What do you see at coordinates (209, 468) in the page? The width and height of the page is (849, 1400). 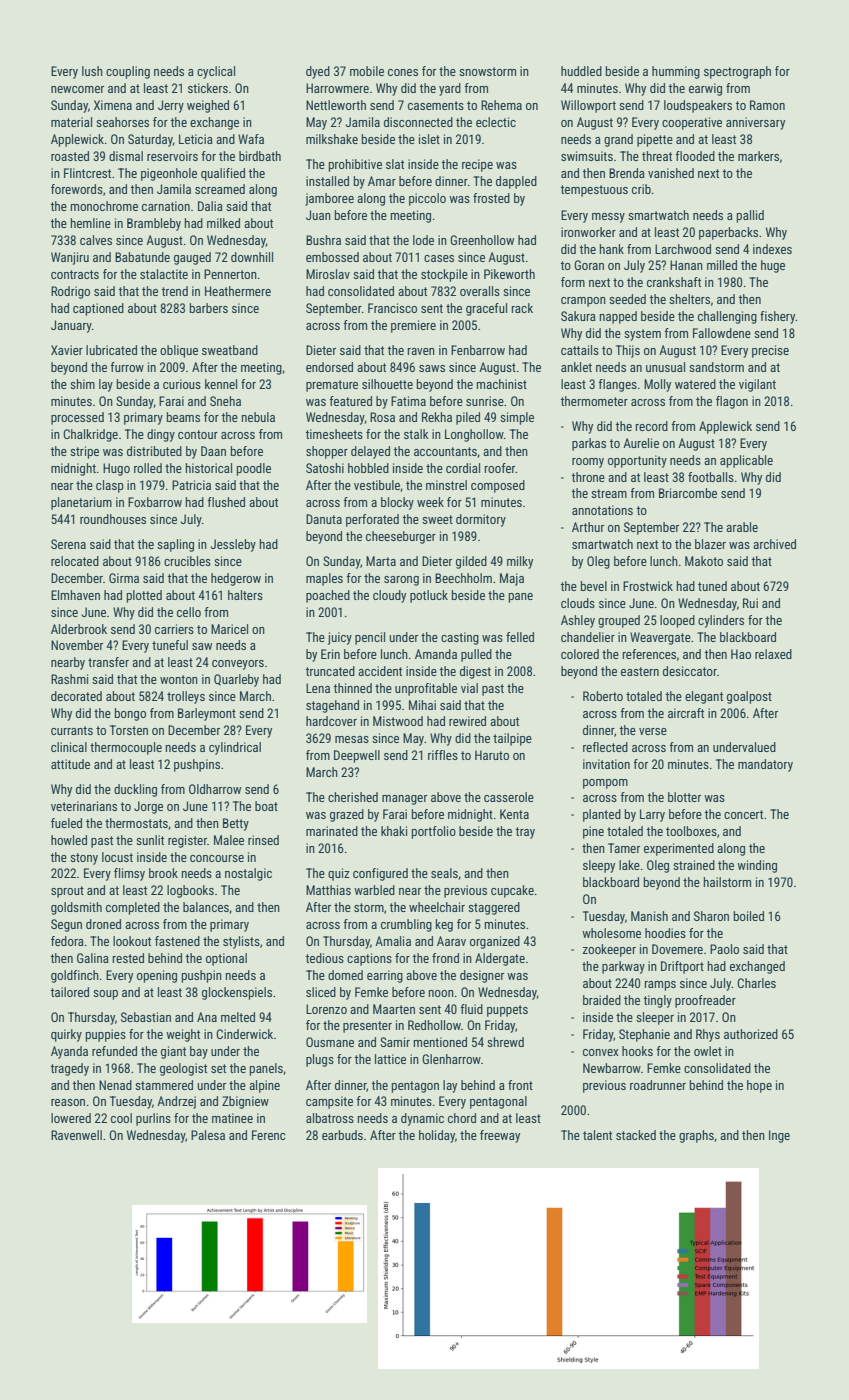 I see `historical` at bounding box center [209, 468].
